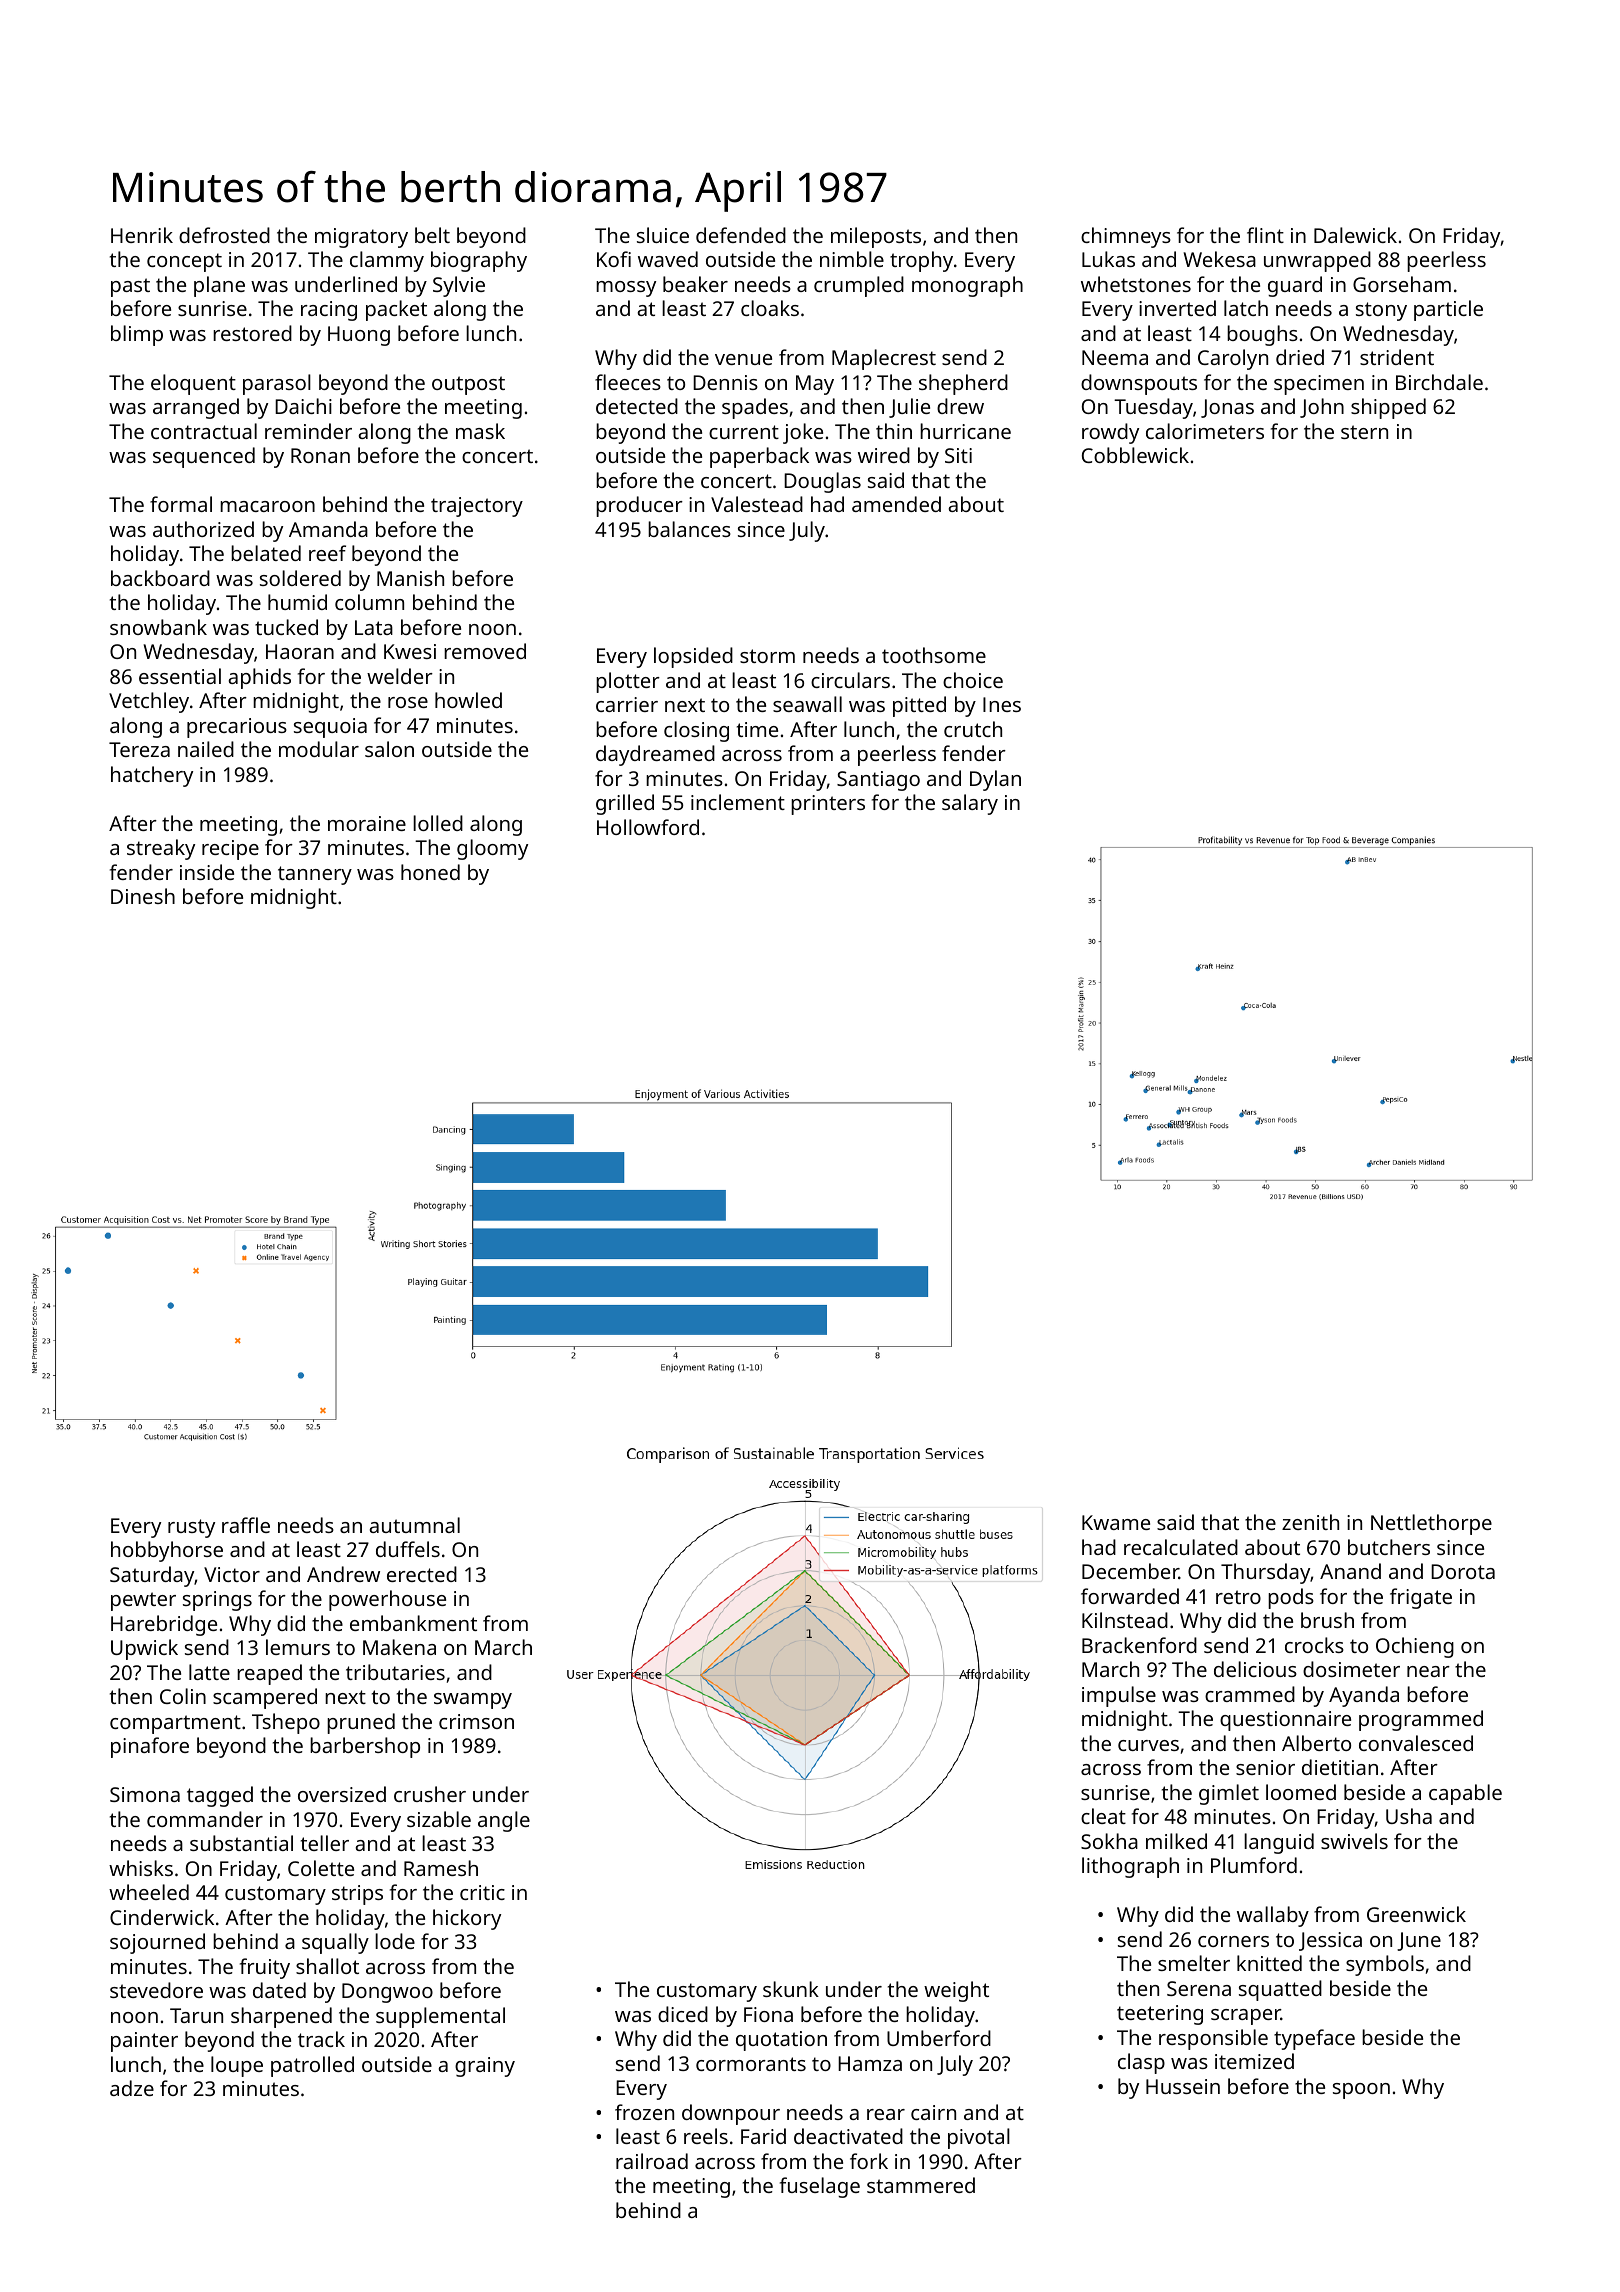  What do you see at coordinates (995, 780) in the screenshot?
I see `Dylan` at bounding box center [995, 780].
